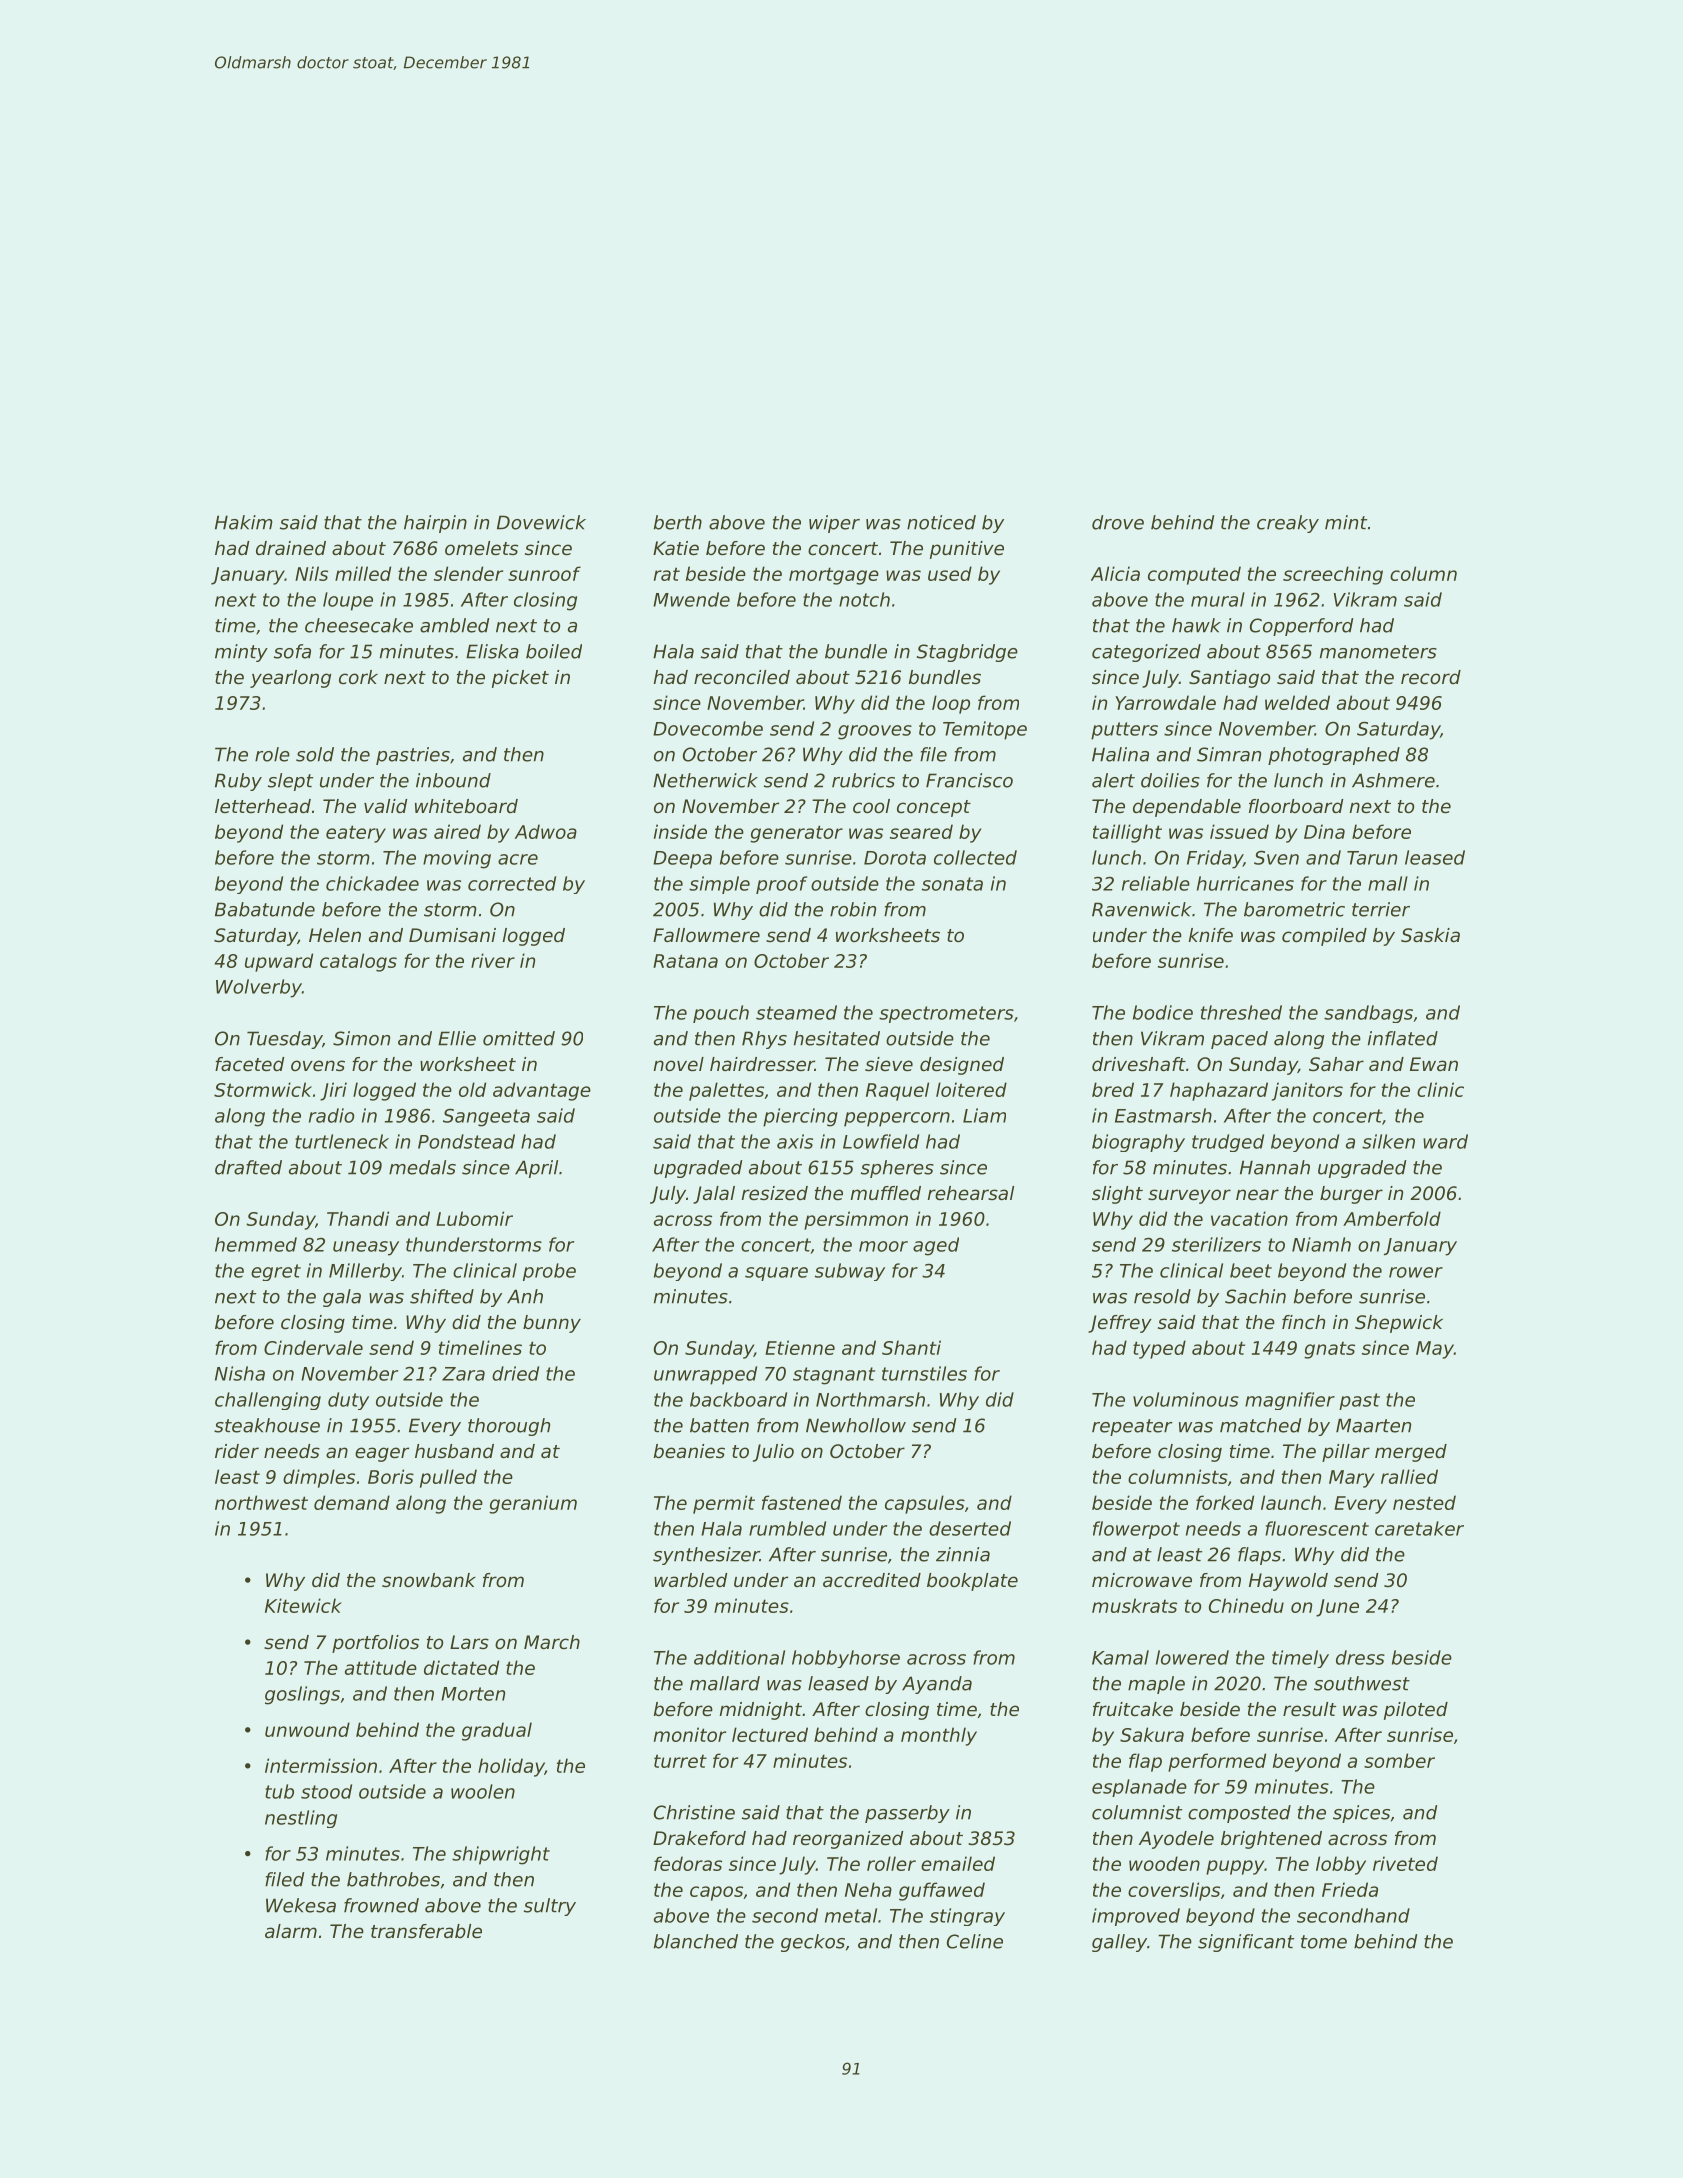  Describe the element at coordinates (361, 1038) in the image. I see `Simon` at that location.
